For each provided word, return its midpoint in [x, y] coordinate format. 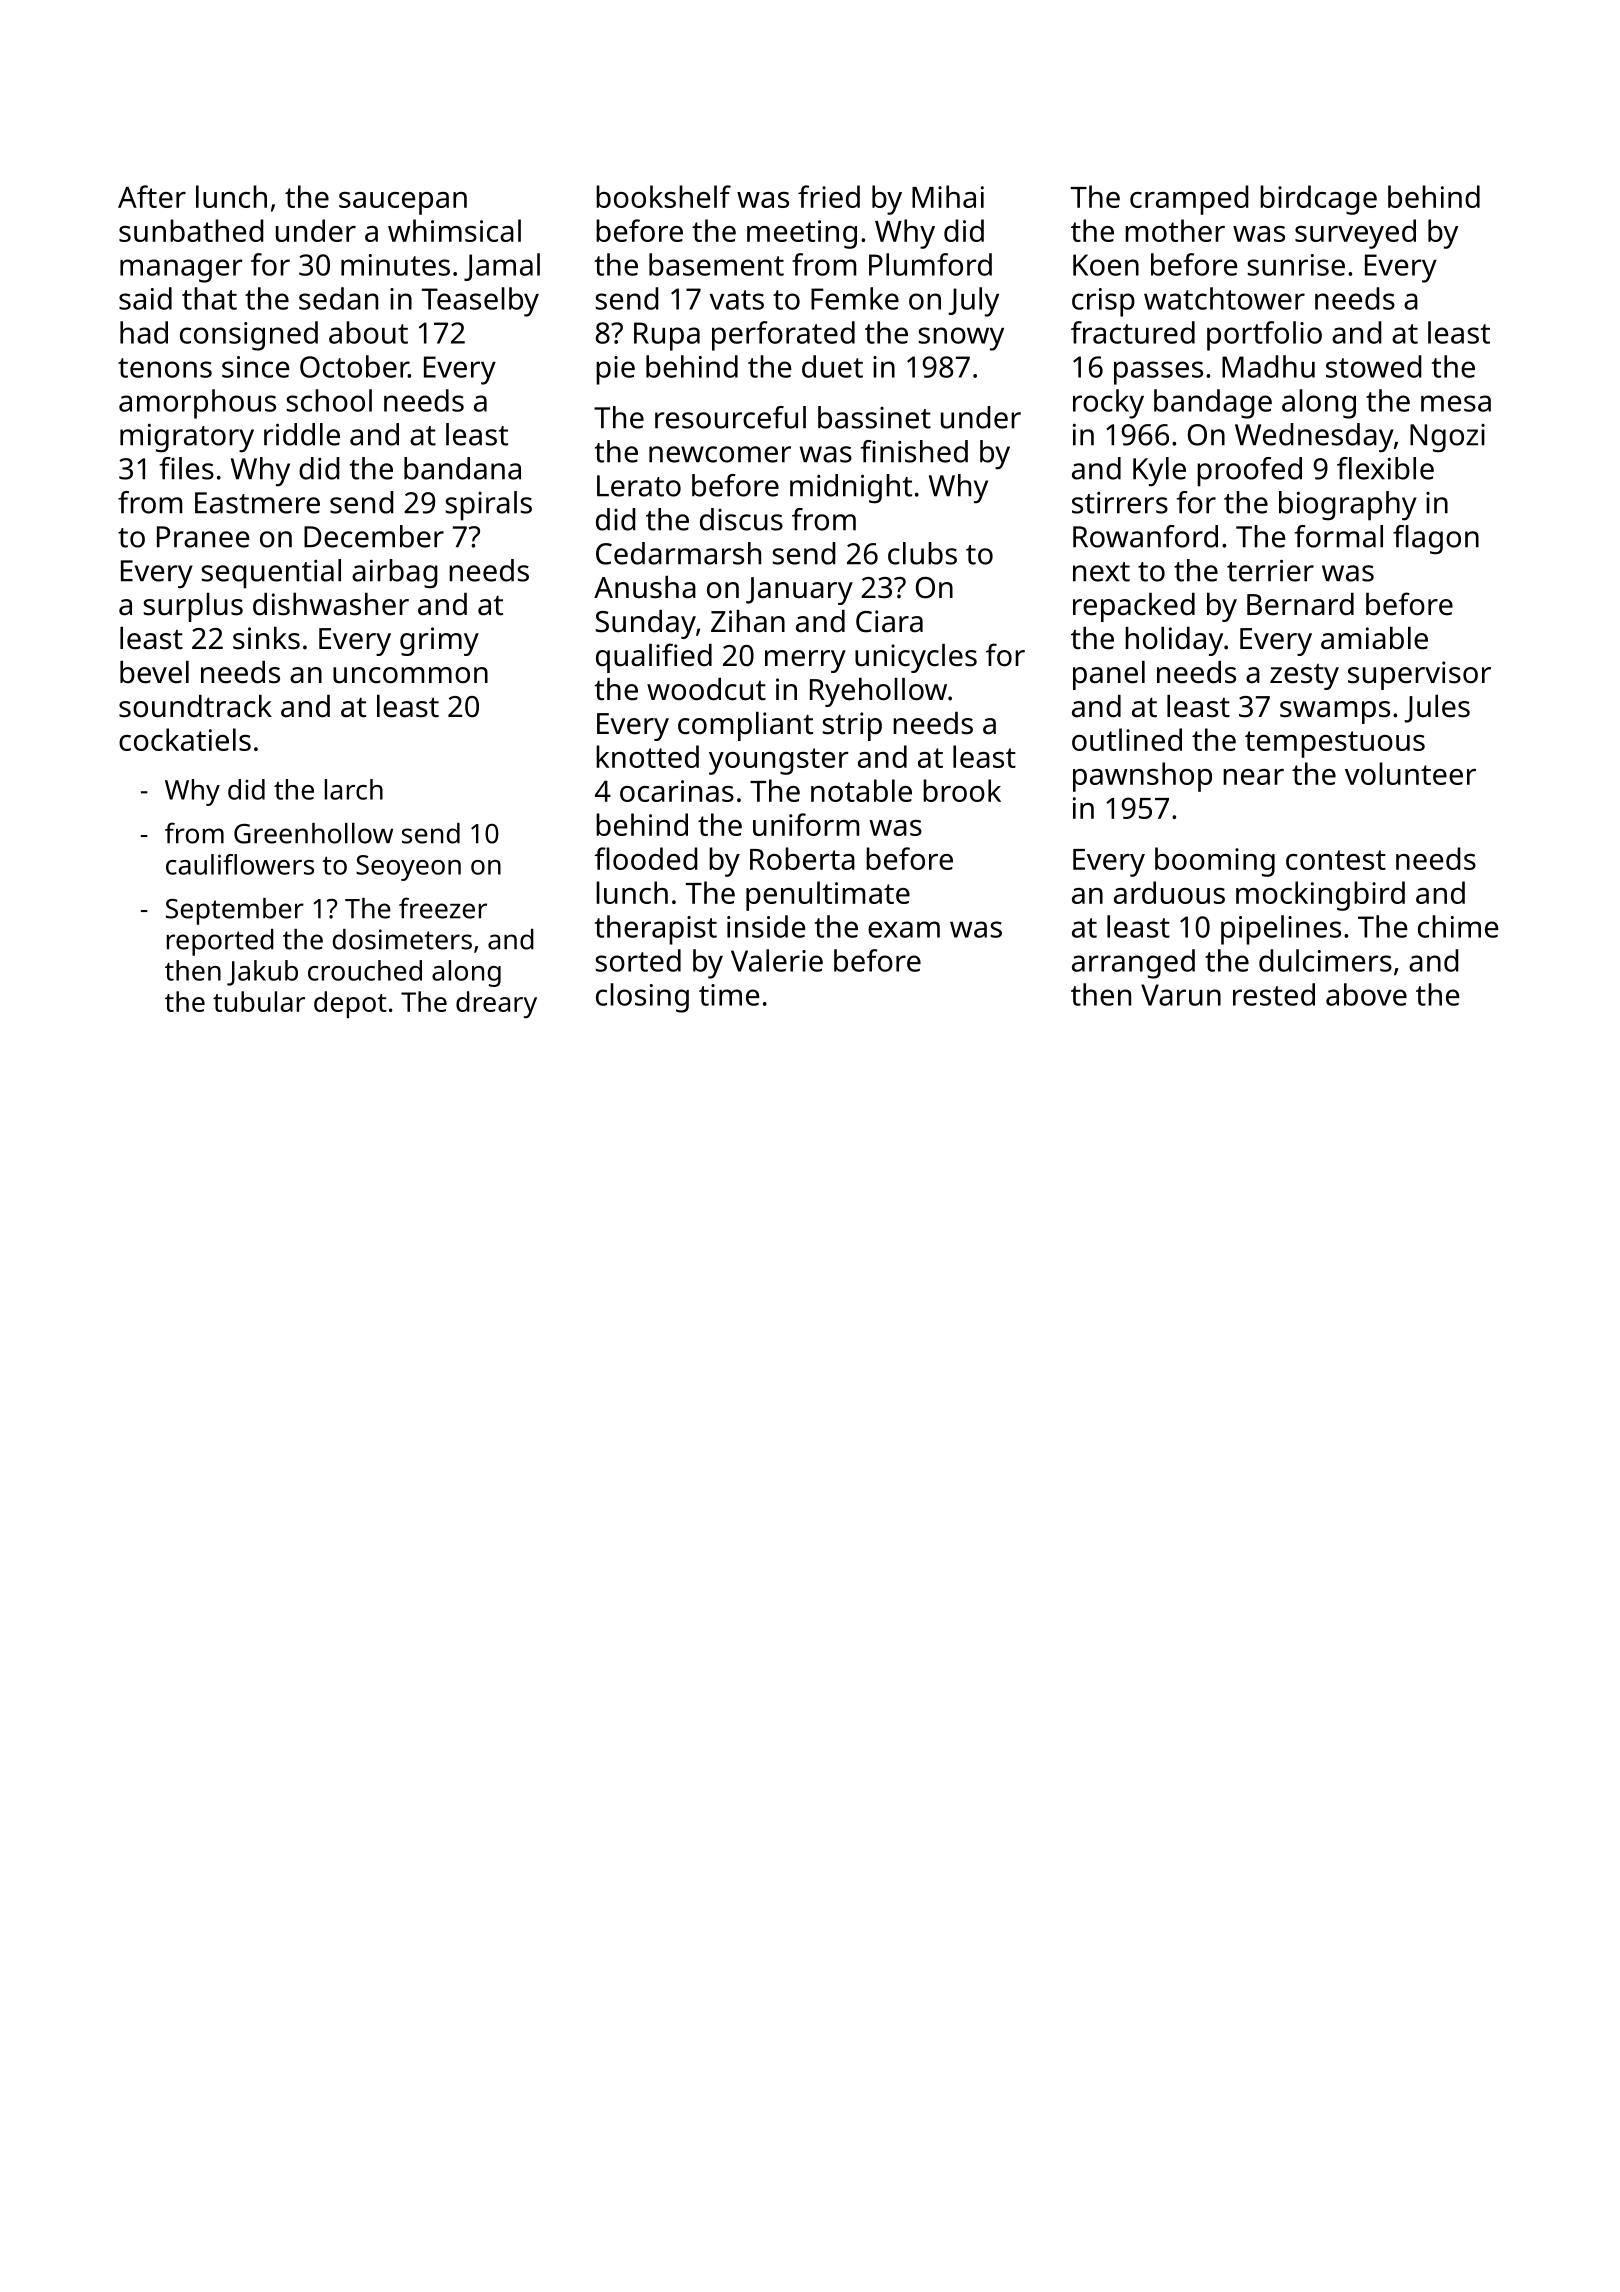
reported [220, 942]
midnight [851, 489]
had [144, 332]
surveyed [1355, 234]
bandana [462, 468]
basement [716, 264]
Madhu [1268, 366]
